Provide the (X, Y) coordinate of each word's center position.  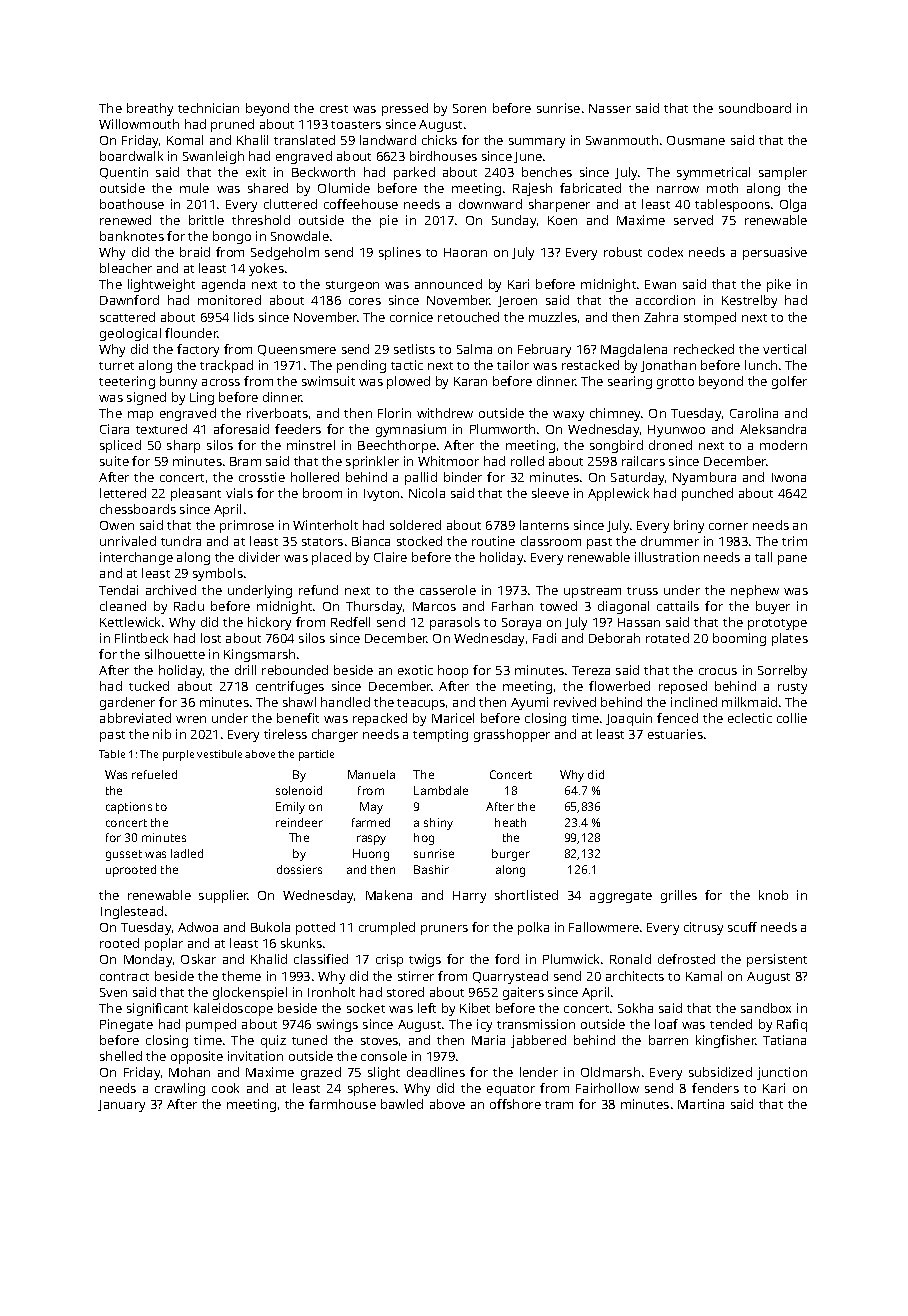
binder (463, 477)
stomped (710, 318)
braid (195, 252)
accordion (665, 300)
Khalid (269, 959)
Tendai (118, 590)
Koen (562, 220)
